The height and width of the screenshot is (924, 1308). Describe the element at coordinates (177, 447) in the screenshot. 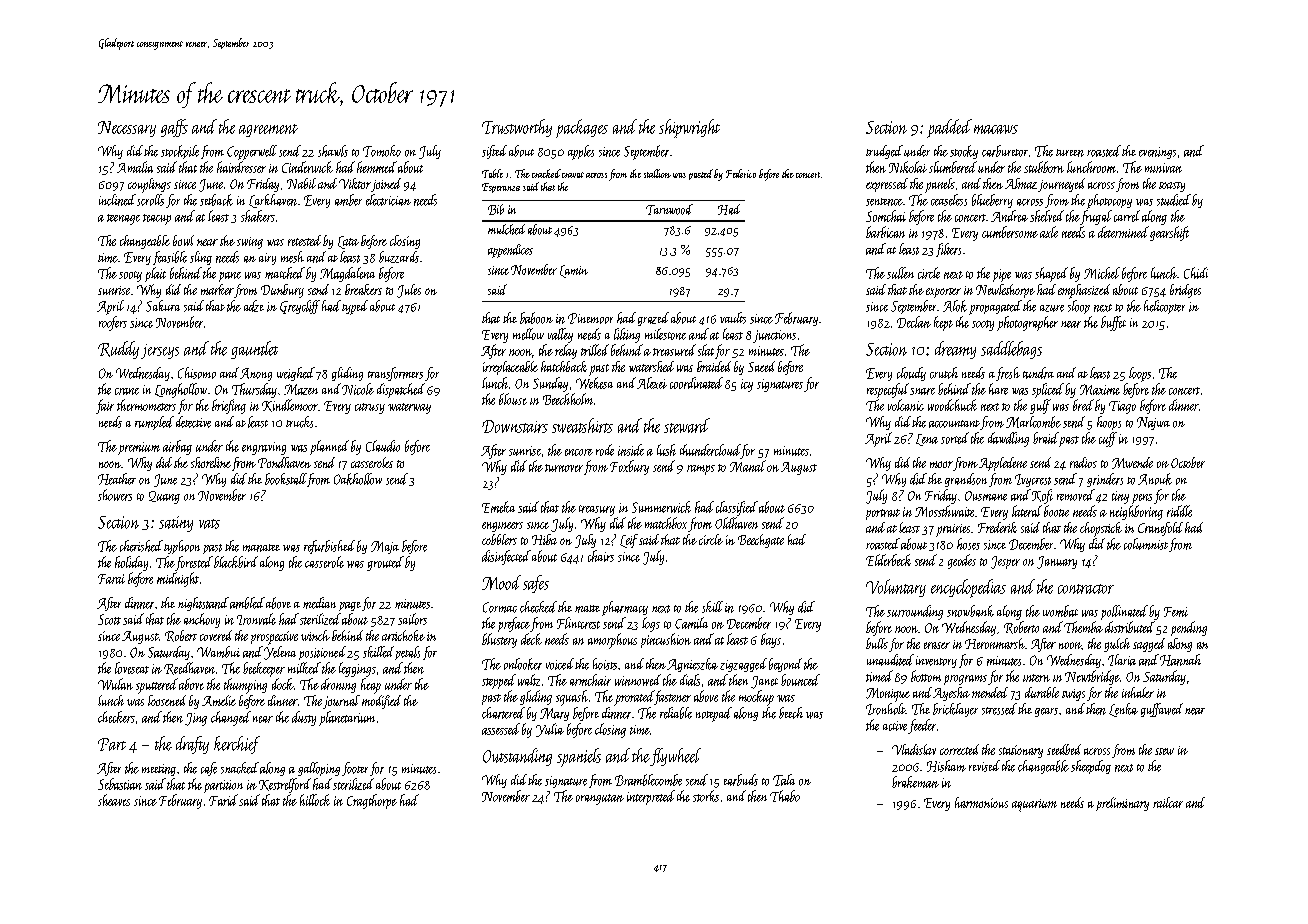

I see `airbag` at that location.
